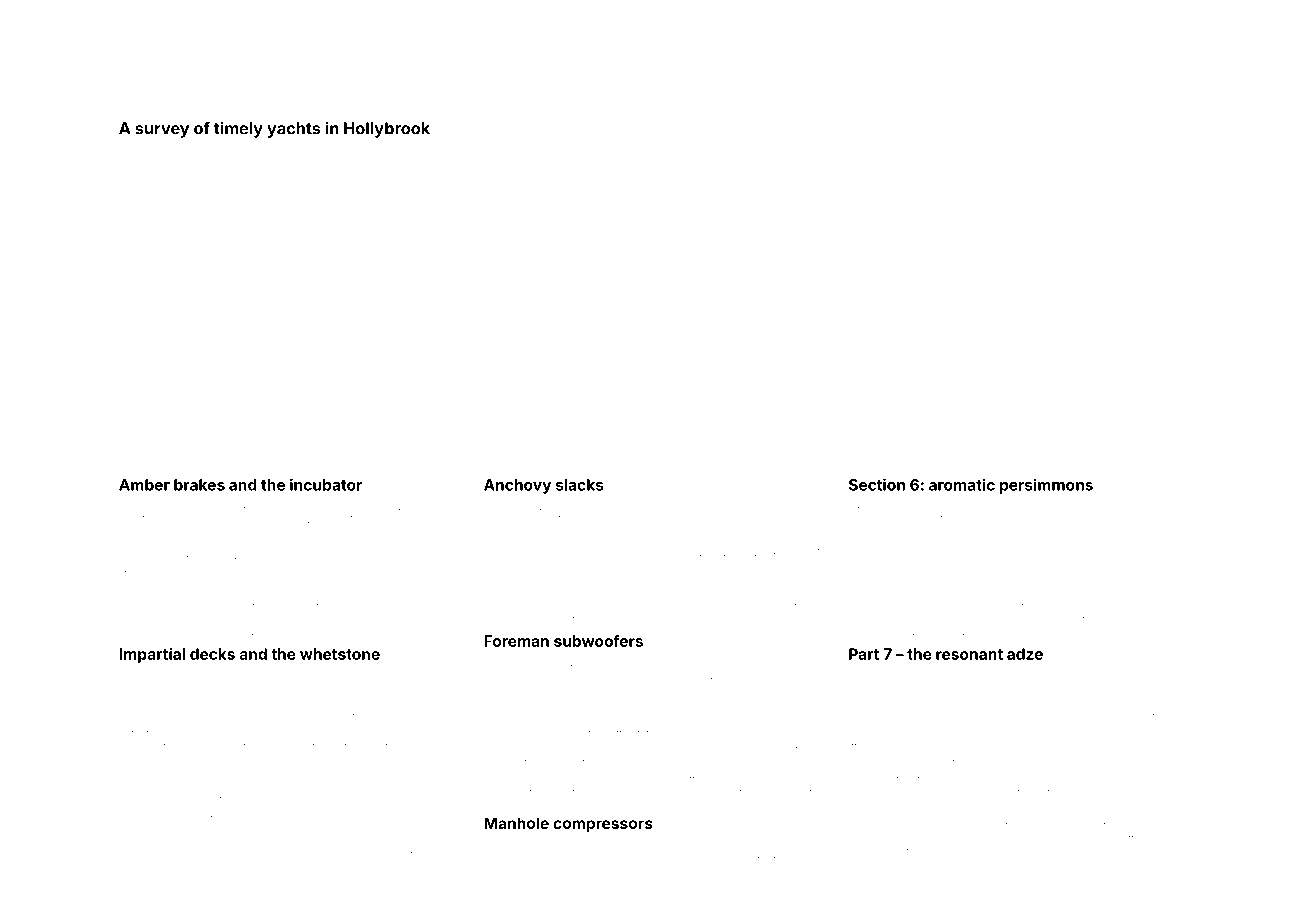  Describe the element at coordinates (326, 484) in the image. I see `incubator` at that location.
